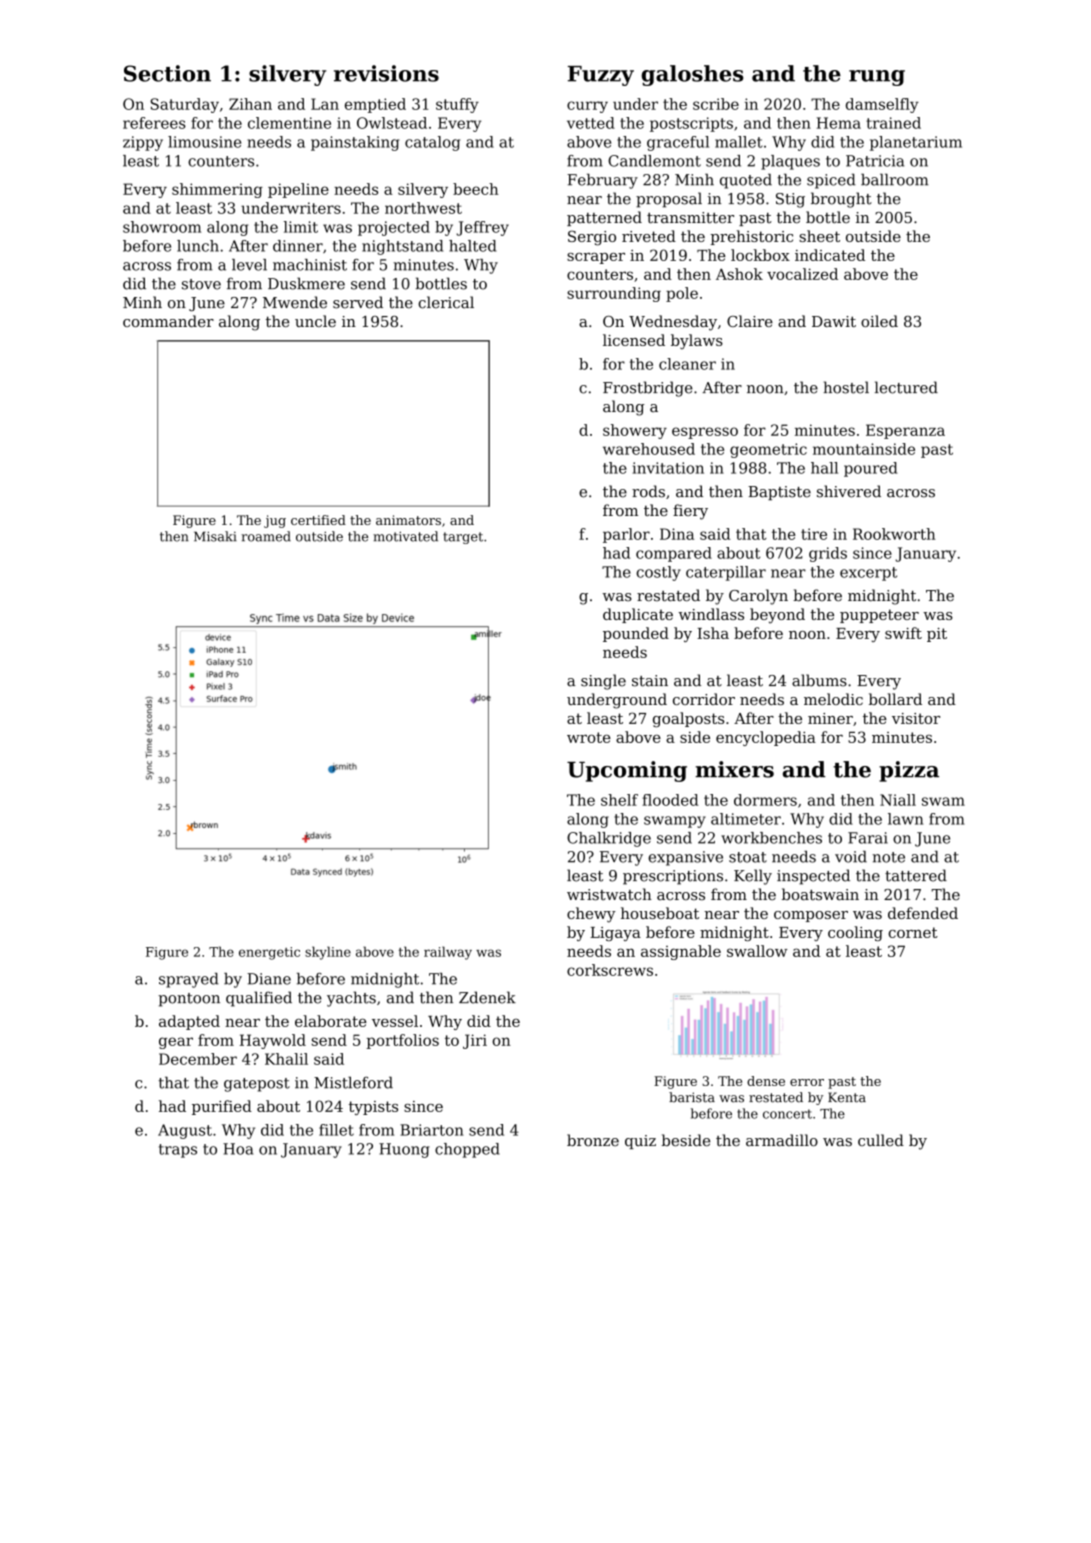  What do you see at coordinates (358, 302) in the screenshot?
I see `served` at bounding box center [358, 302].
